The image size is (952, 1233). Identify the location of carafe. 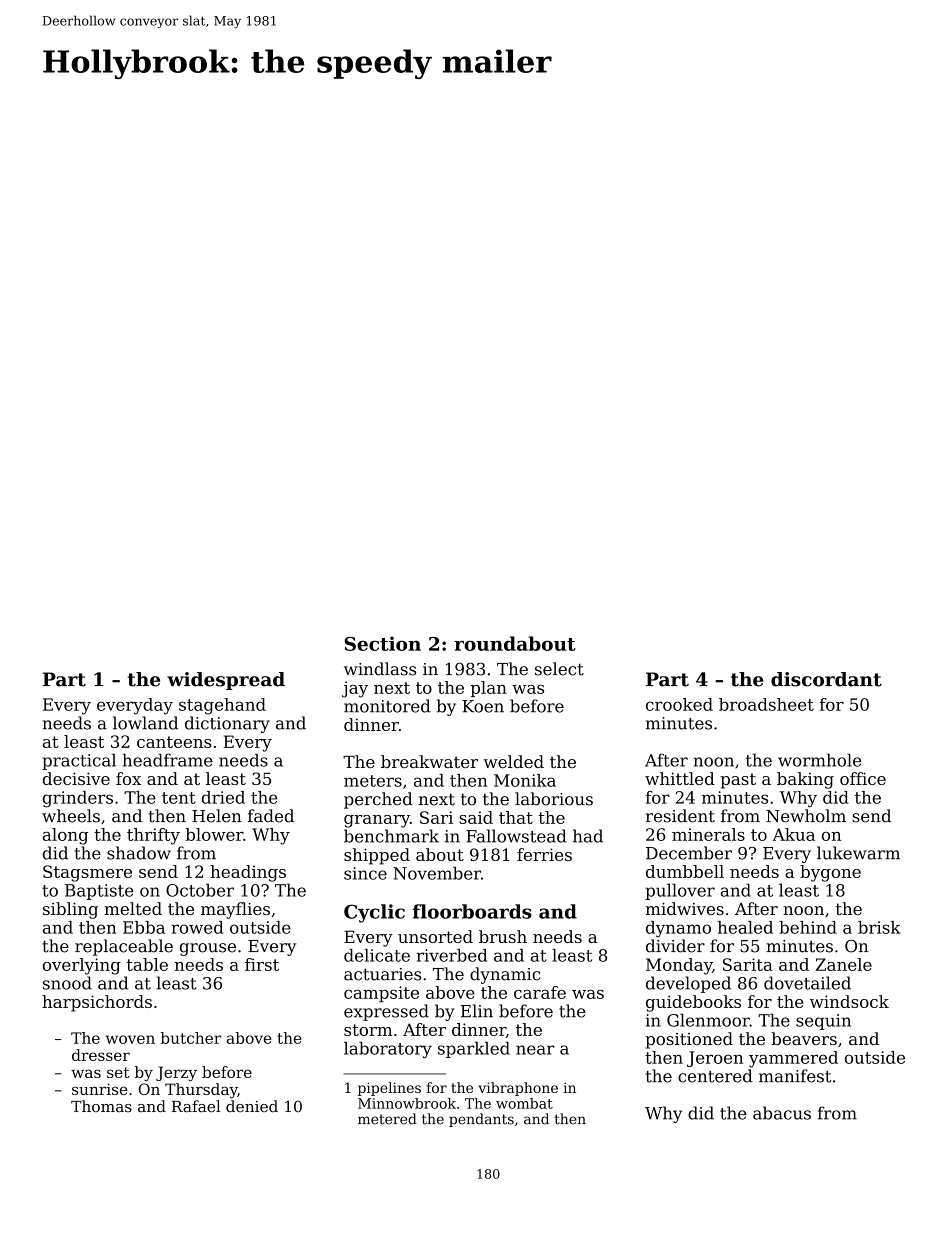
(540, 992).
